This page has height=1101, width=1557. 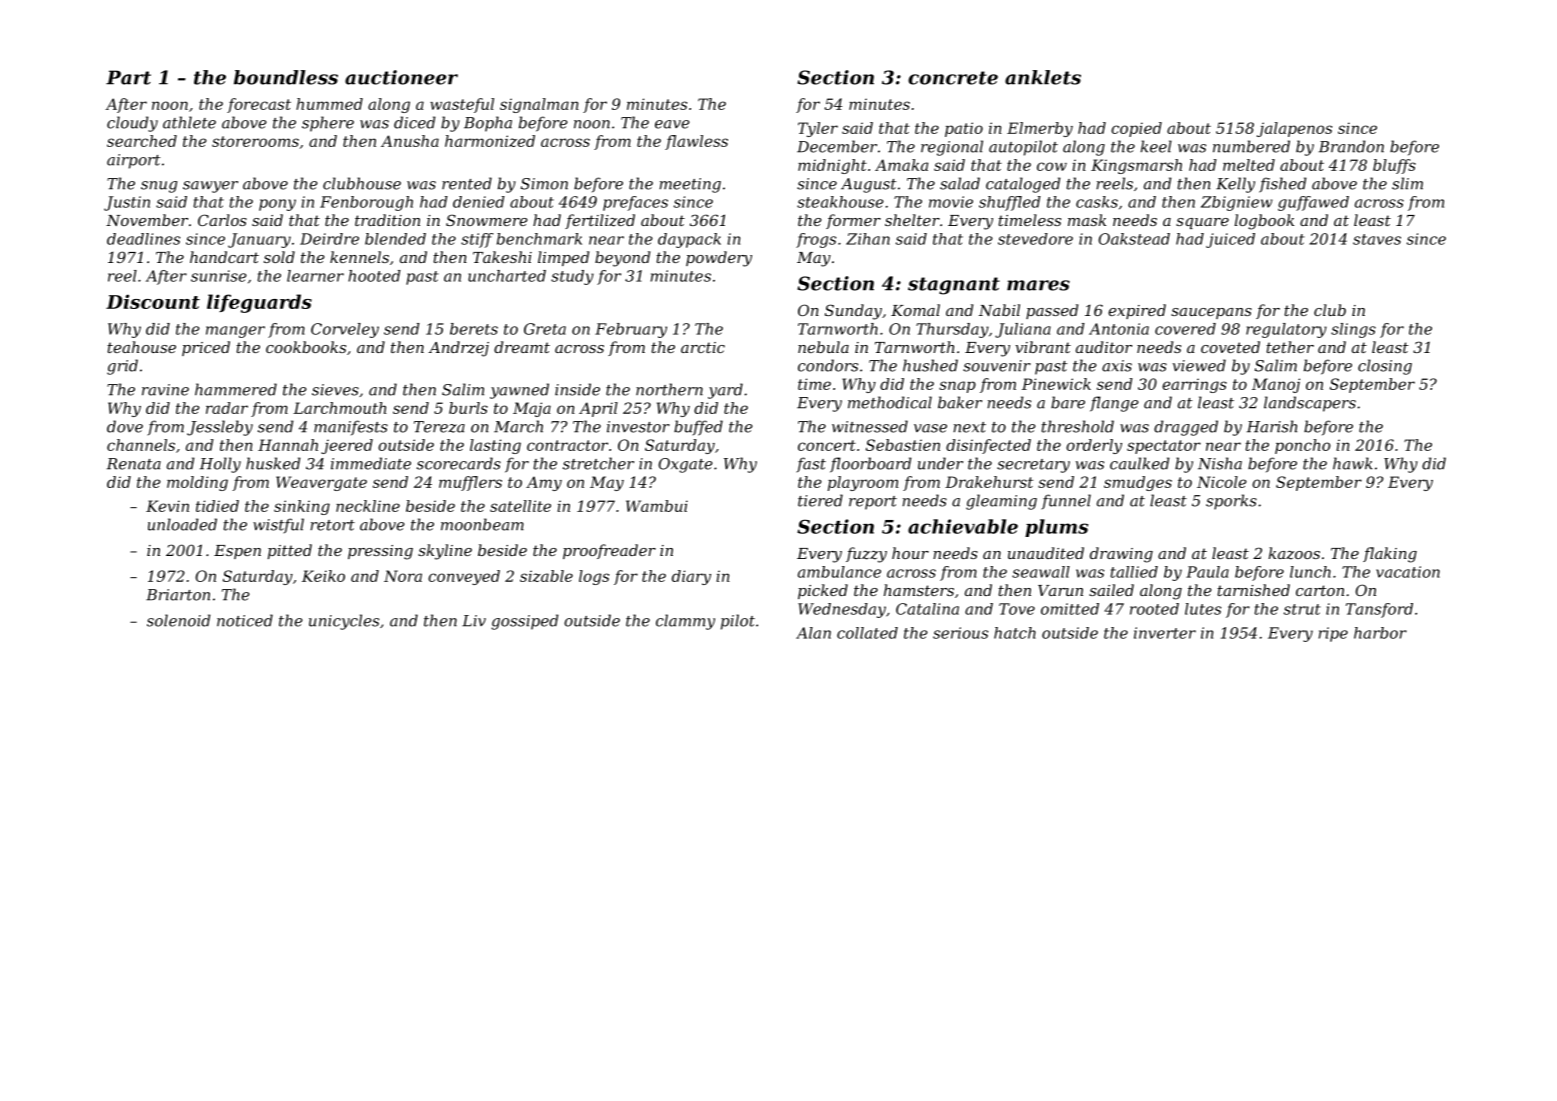 What do you see at coordinates (1377, 239) in the page?
I see `staves` at bounding box center [1377, 239].
